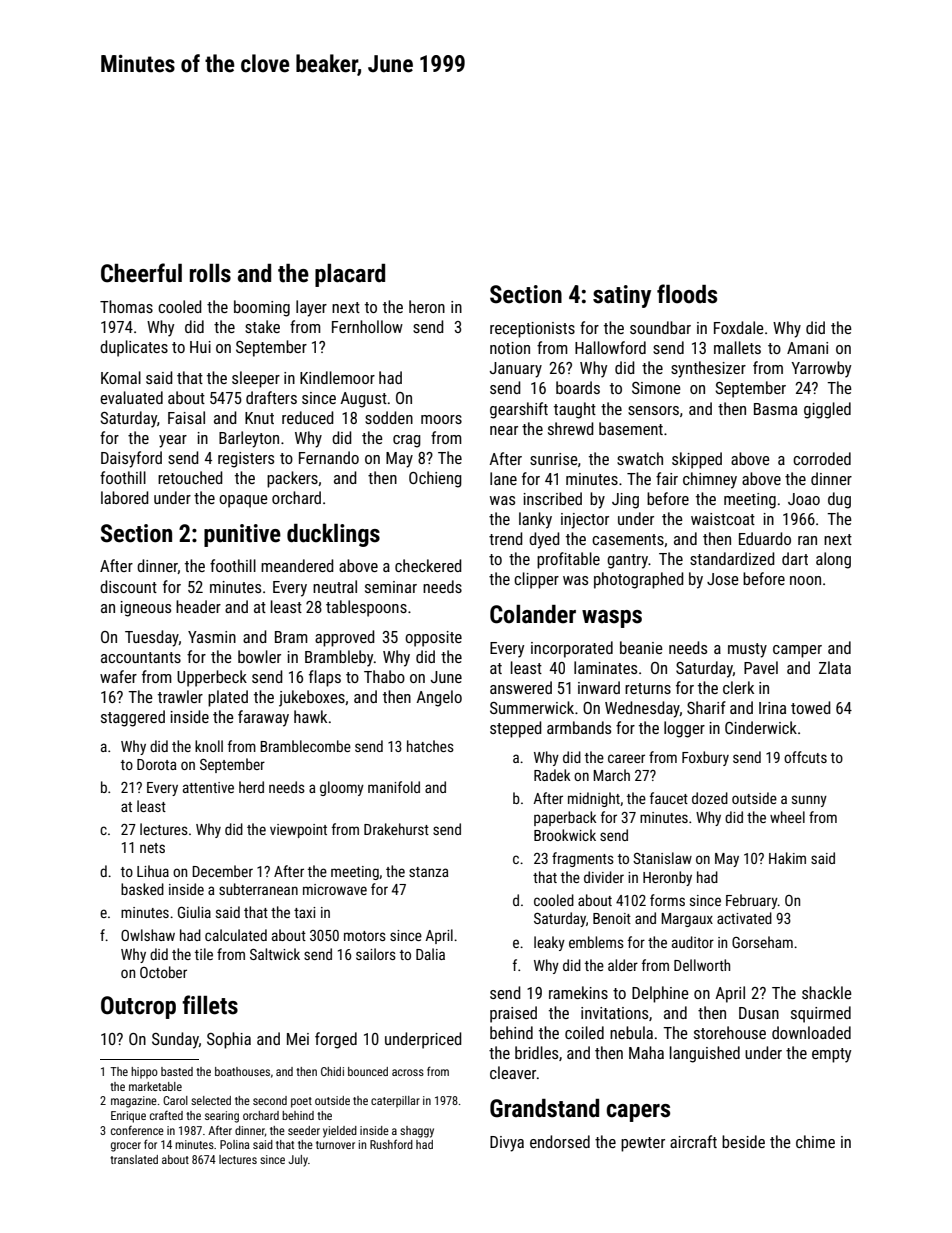 This image has width=952, height=1233. What do you see at coordinates (612, 619) in the image?
I see `wasps` at bounding box center [612, 619].
